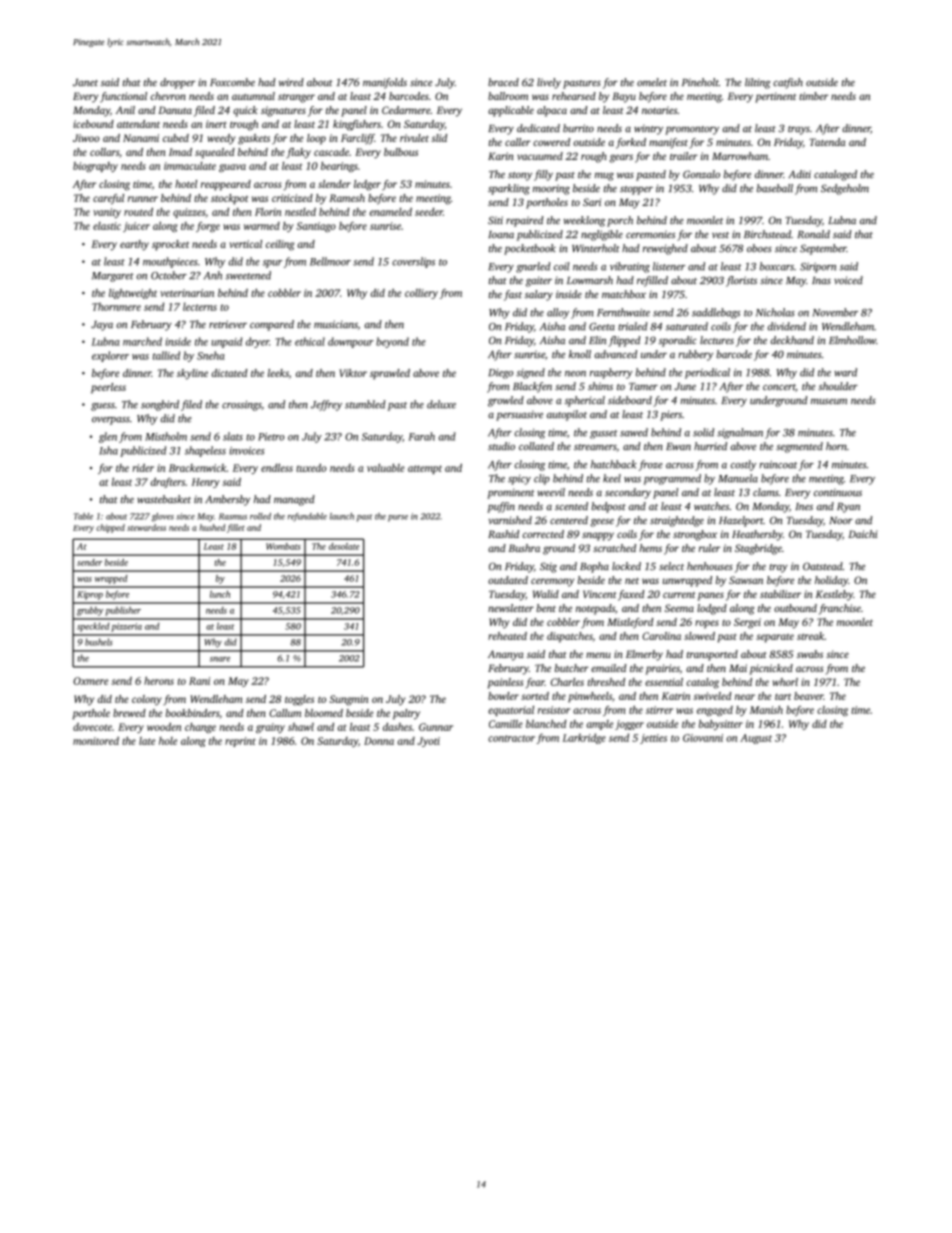  What do you see at coordinates (175, 110) in the screenshot?
I see `Danuta` at bounding box center [175, 110].
